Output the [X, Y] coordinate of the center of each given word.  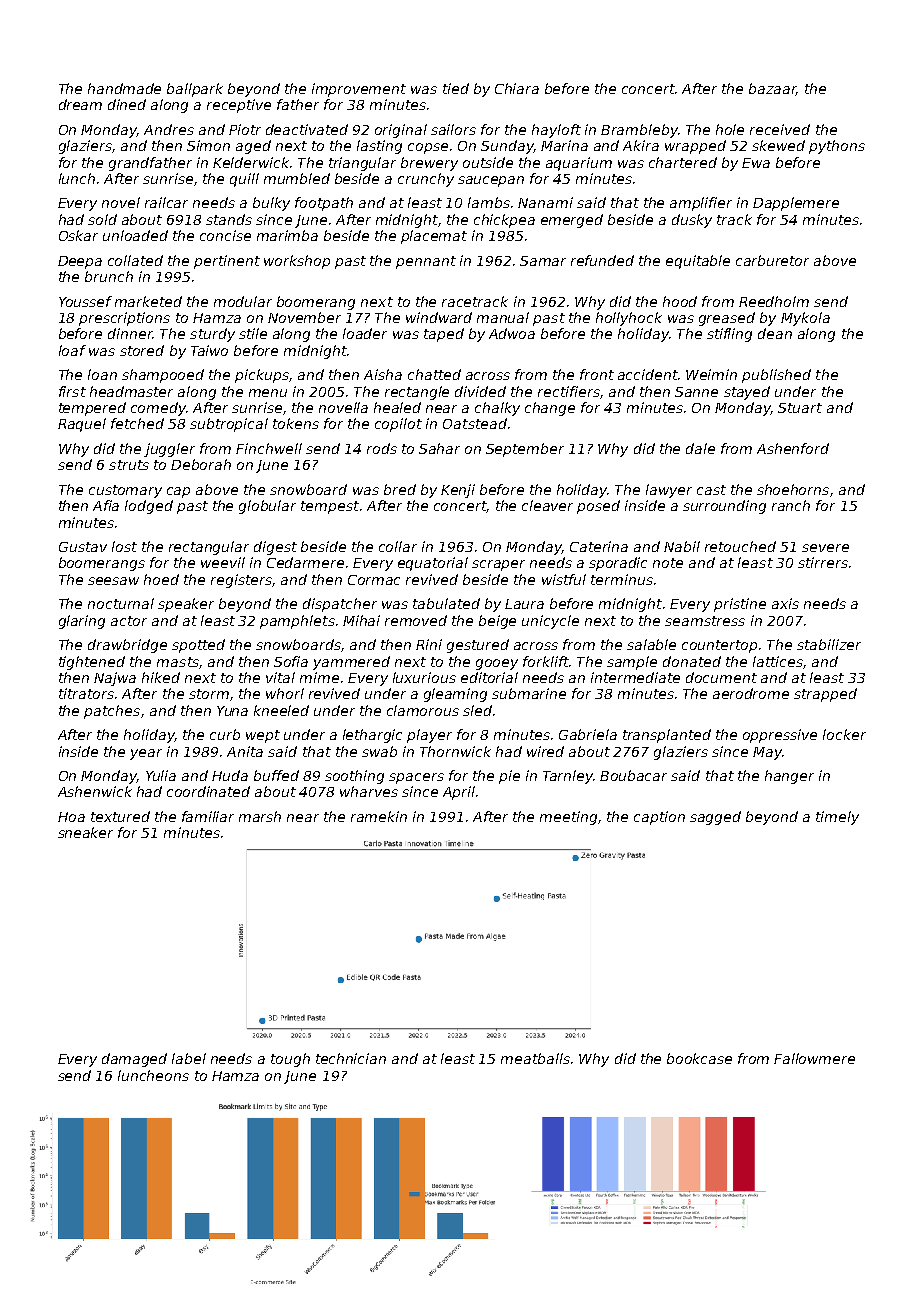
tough [290, 1060]
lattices [778, 661]
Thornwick [455, 751]
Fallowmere [814, 1058]
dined [127, 104]
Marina [564, 145]
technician [351, 1058]
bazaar [772, 89]
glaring [82, 622]
